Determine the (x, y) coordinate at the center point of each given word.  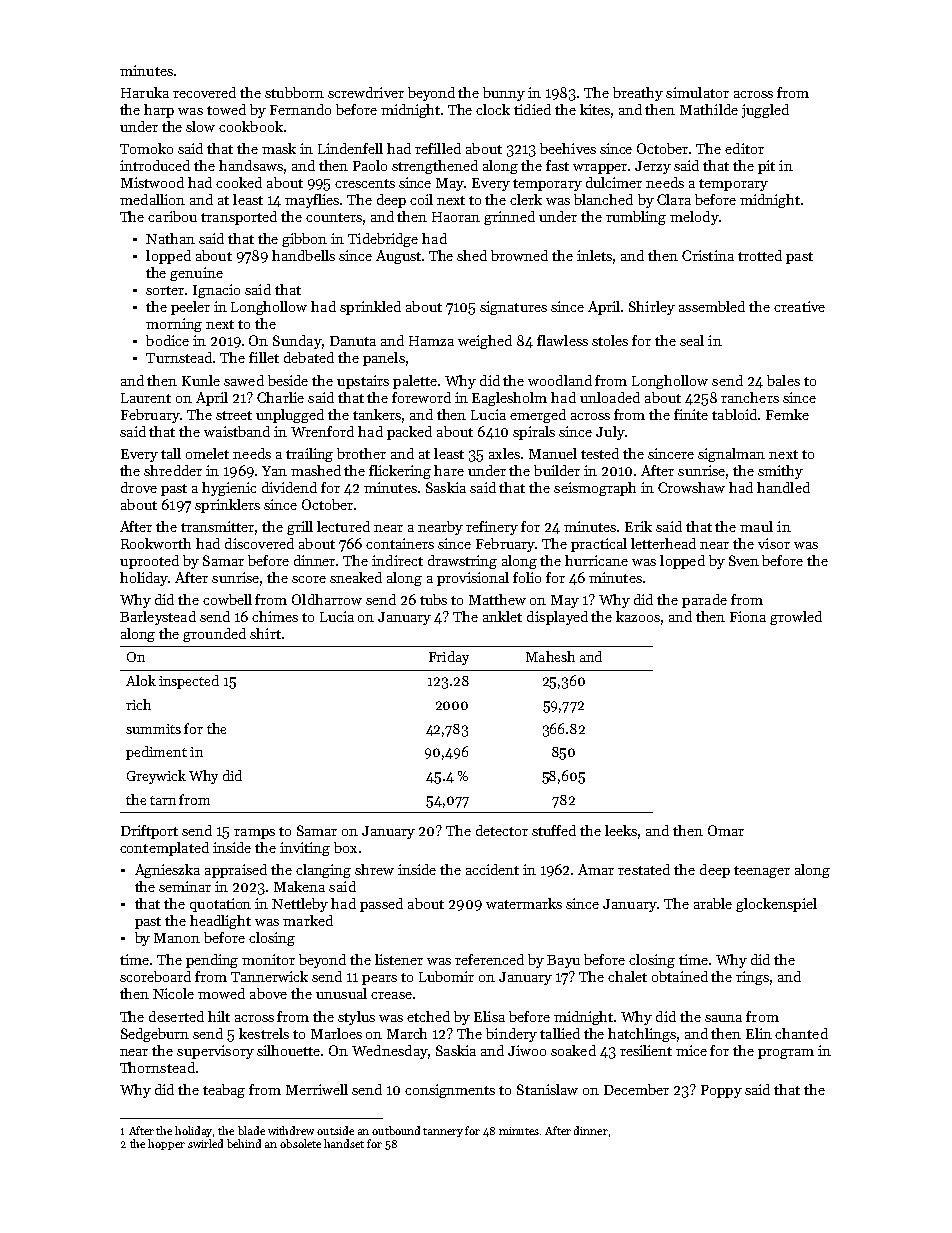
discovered (259, 543)
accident (492, 869)
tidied (532, 109)
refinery (492, 528)
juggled (765, 111)
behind (244, 1143)
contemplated (164, 849)
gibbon (304, 240)
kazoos (638, 616)
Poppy (721, 1091)
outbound (396, 1130)
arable (713, 903)
